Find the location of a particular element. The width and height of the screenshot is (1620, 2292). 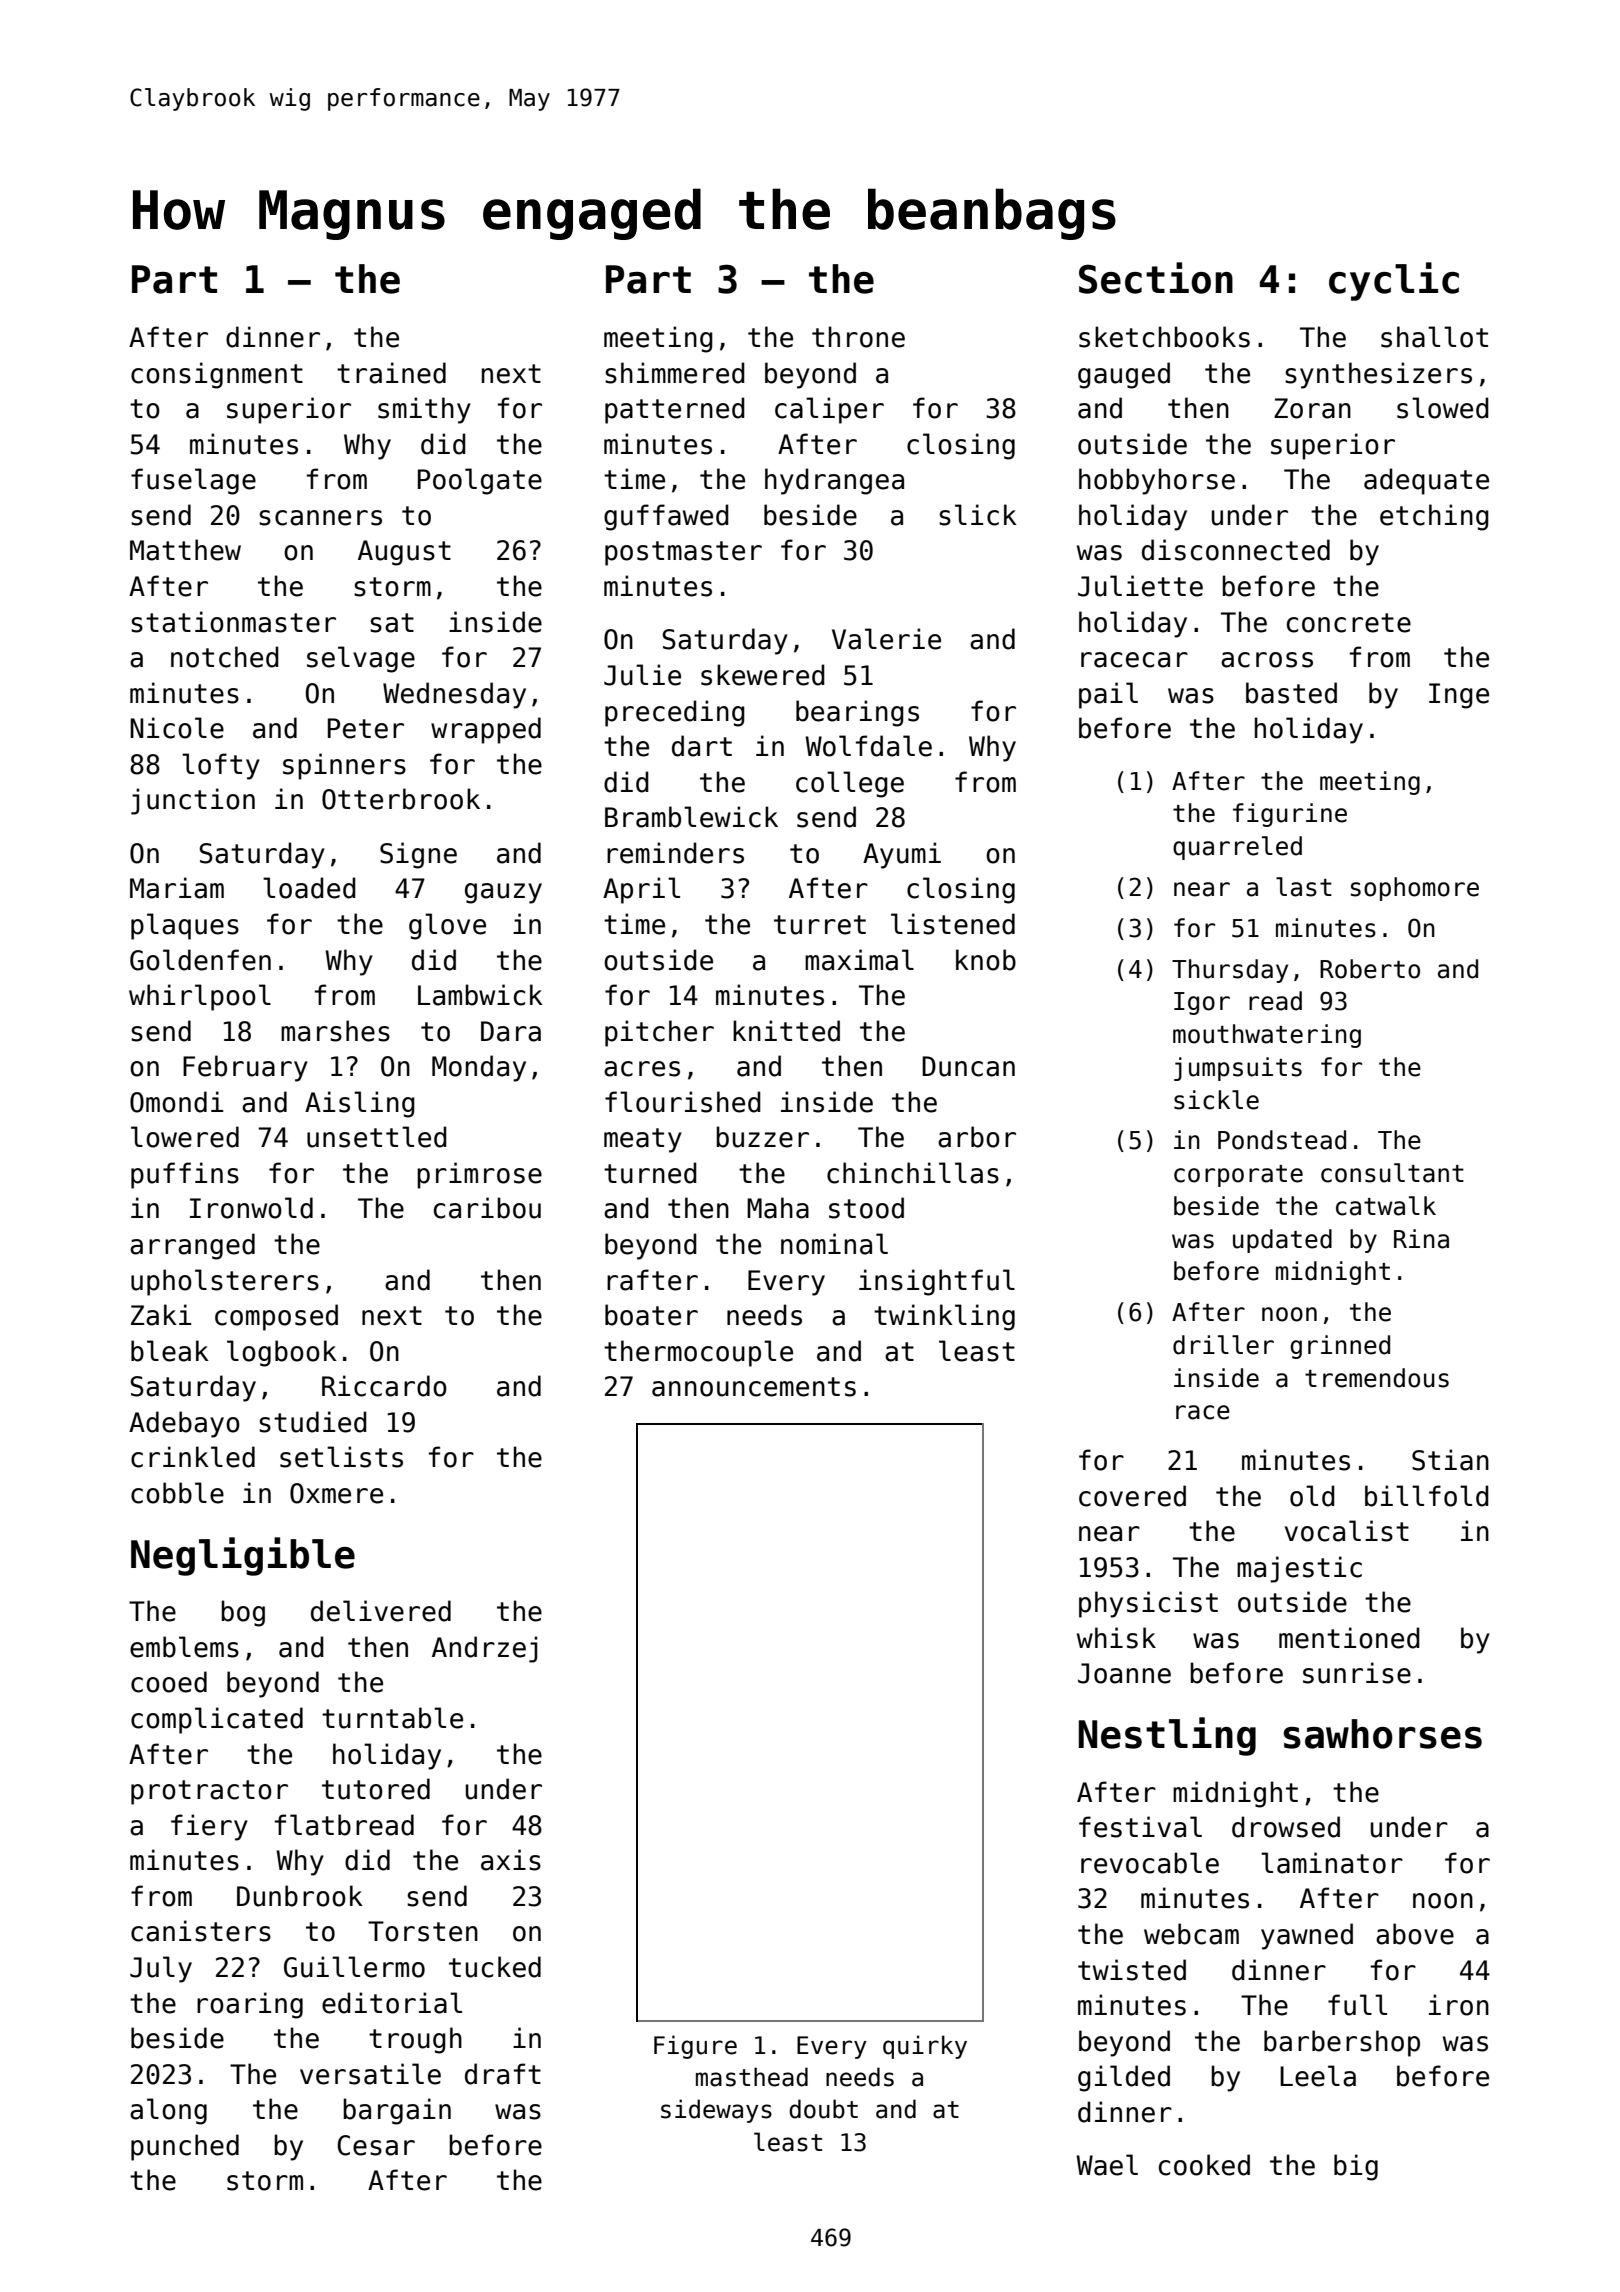

glove is located at coordinates (447, 926).
